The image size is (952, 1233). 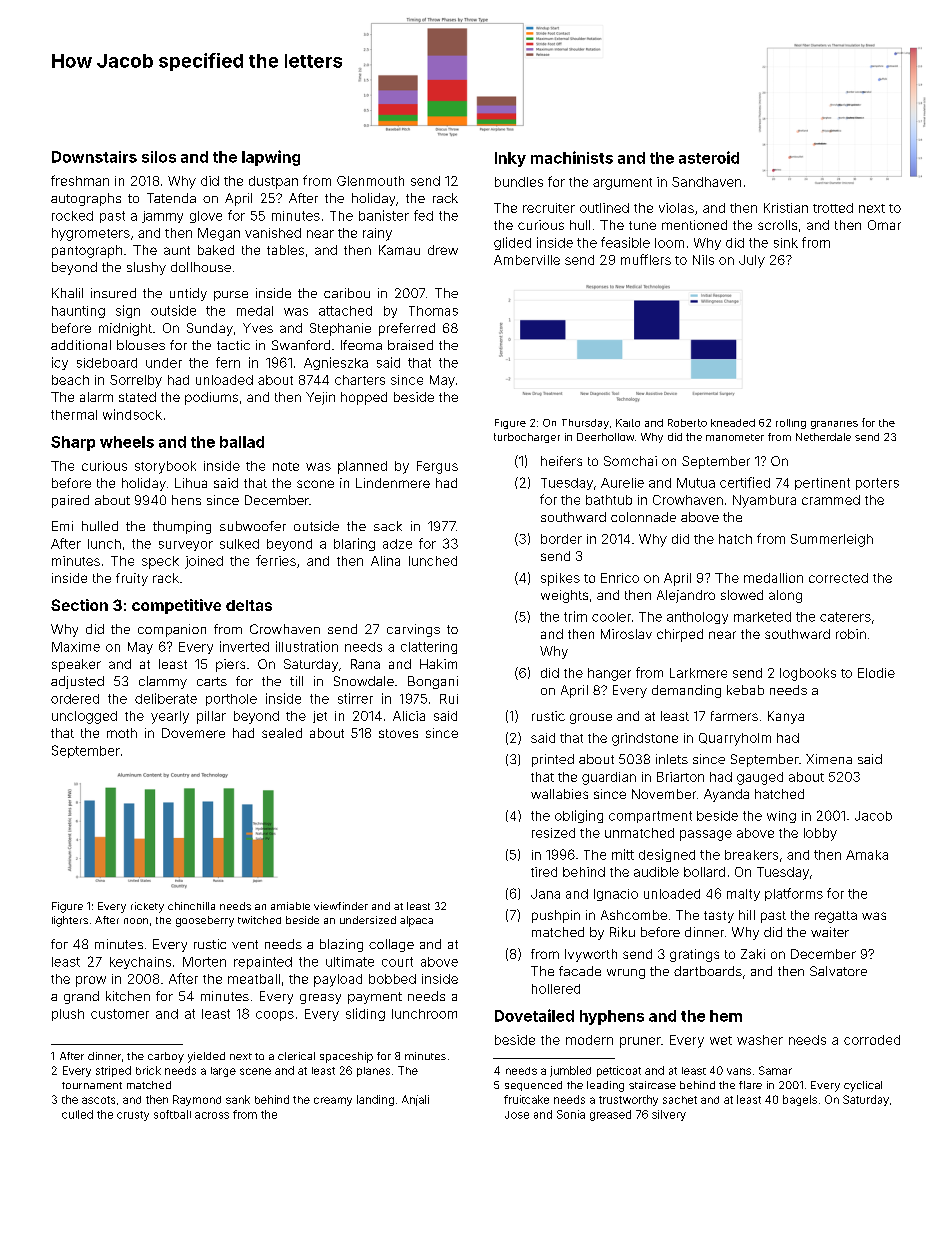 What do you see at coordinates (416, 921) in the document?
I see `alpaca` at bounding box center [416, 921].
